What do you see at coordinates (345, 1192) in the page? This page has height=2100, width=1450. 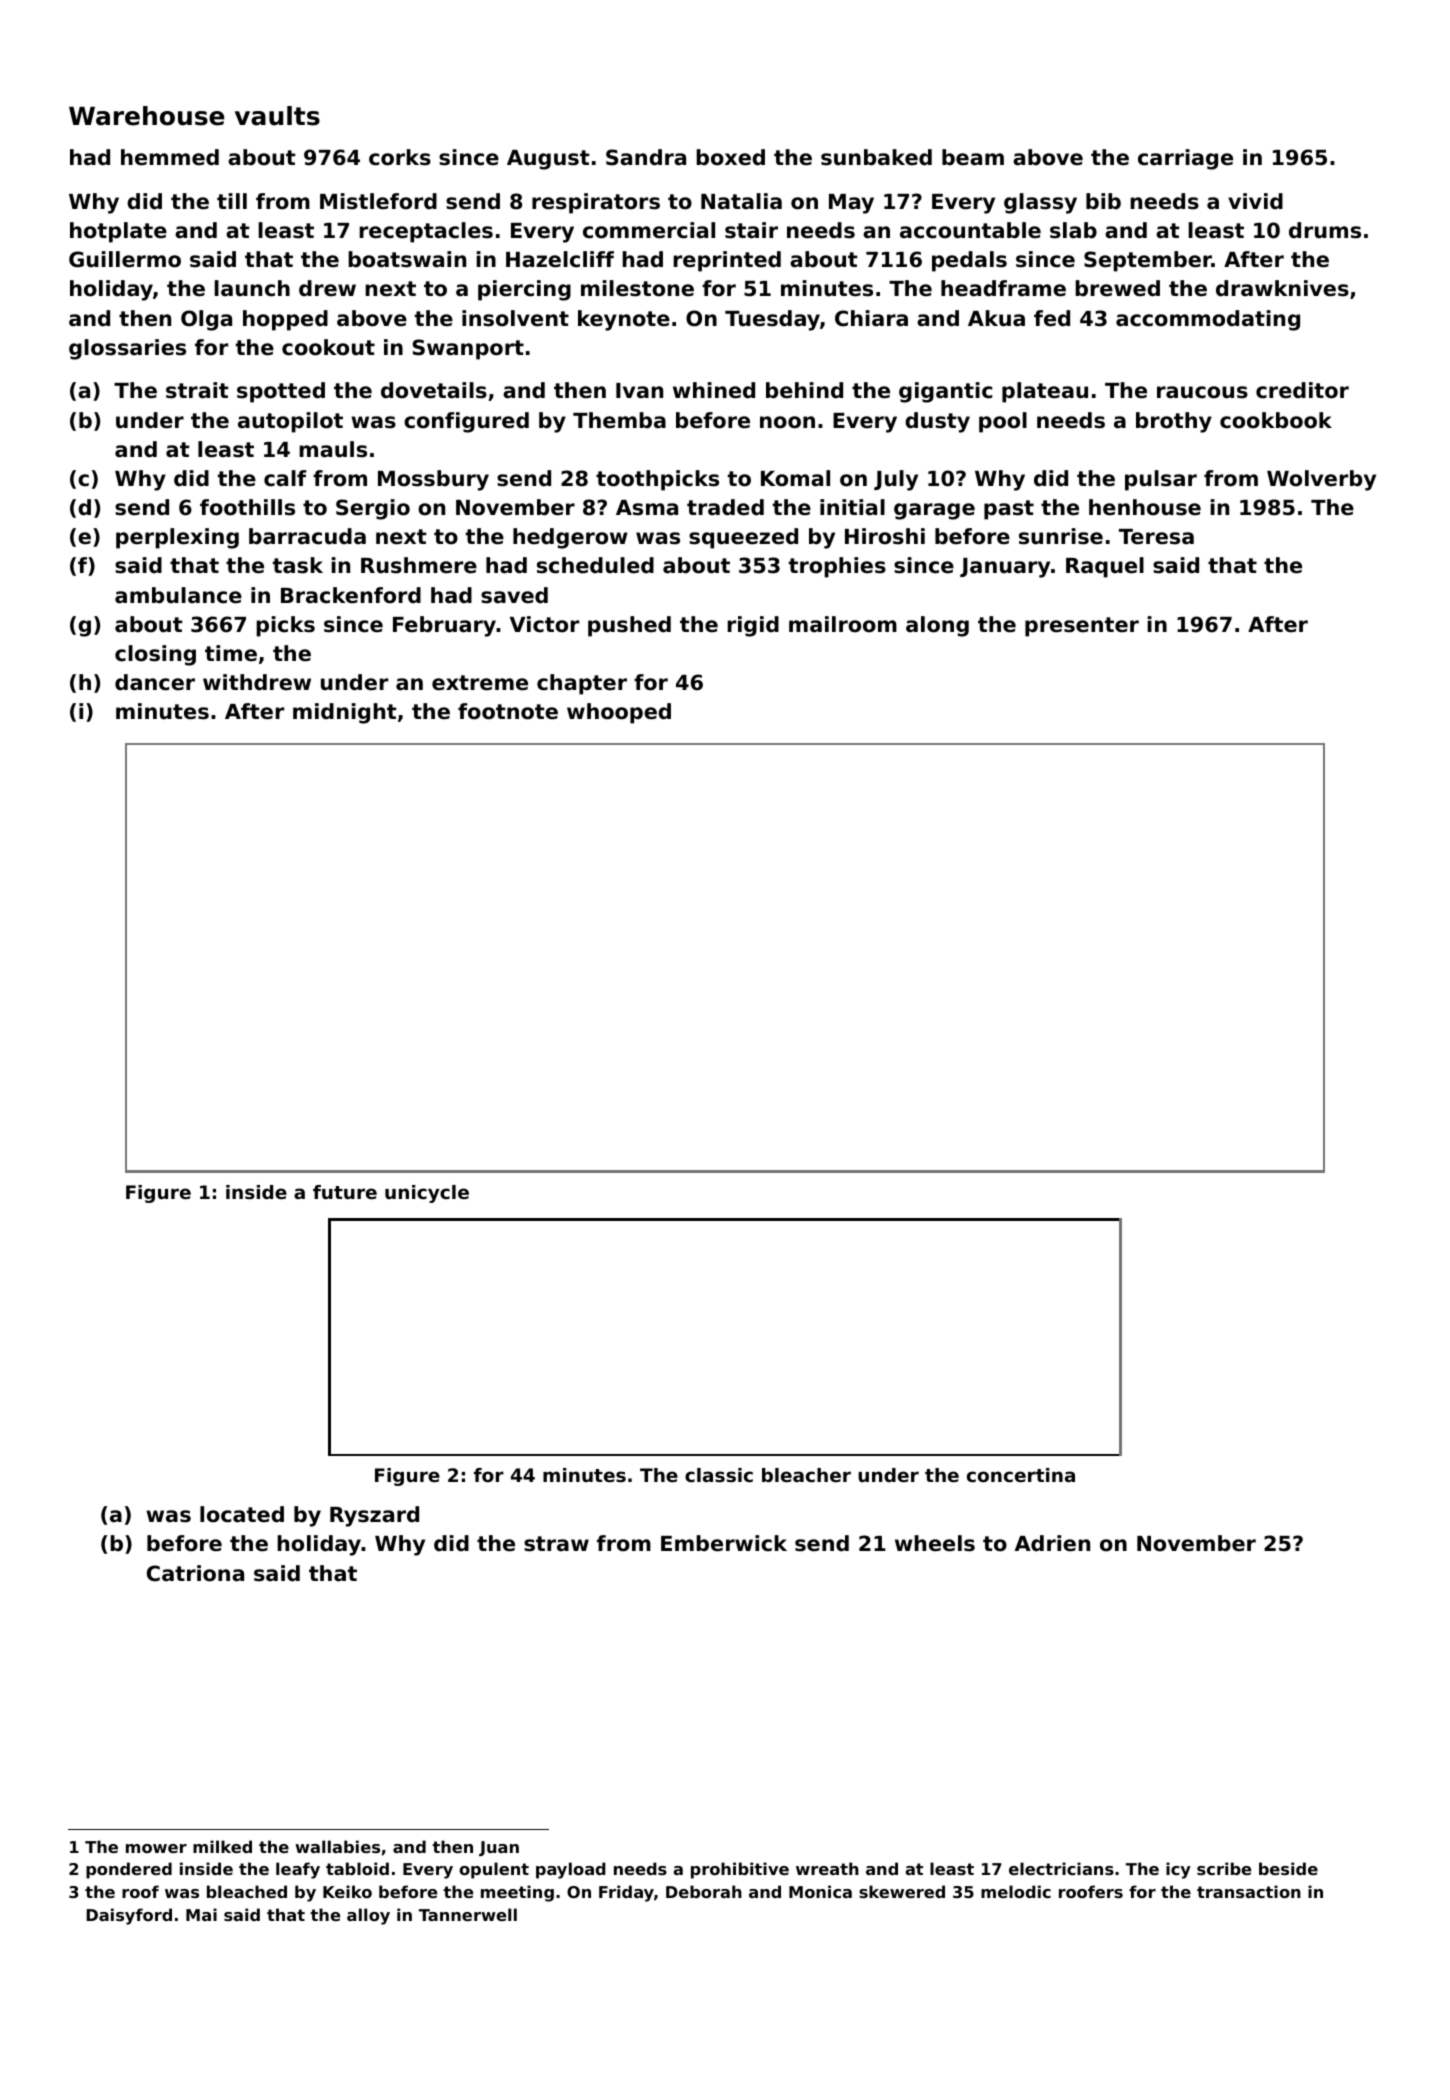 I see `future` at bounding box center [345, 1192].
